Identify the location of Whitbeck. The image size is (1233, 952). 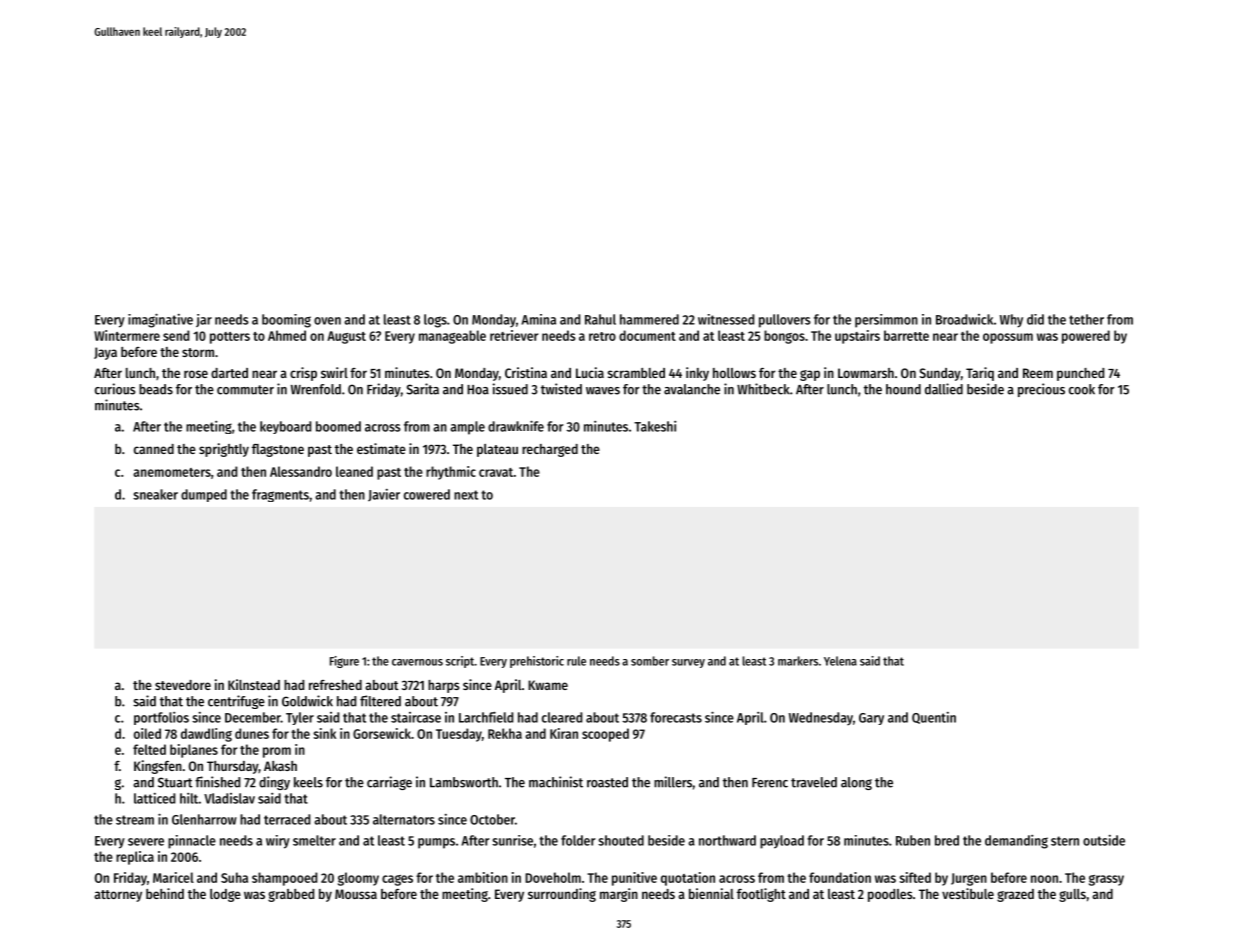
(763, 389).
